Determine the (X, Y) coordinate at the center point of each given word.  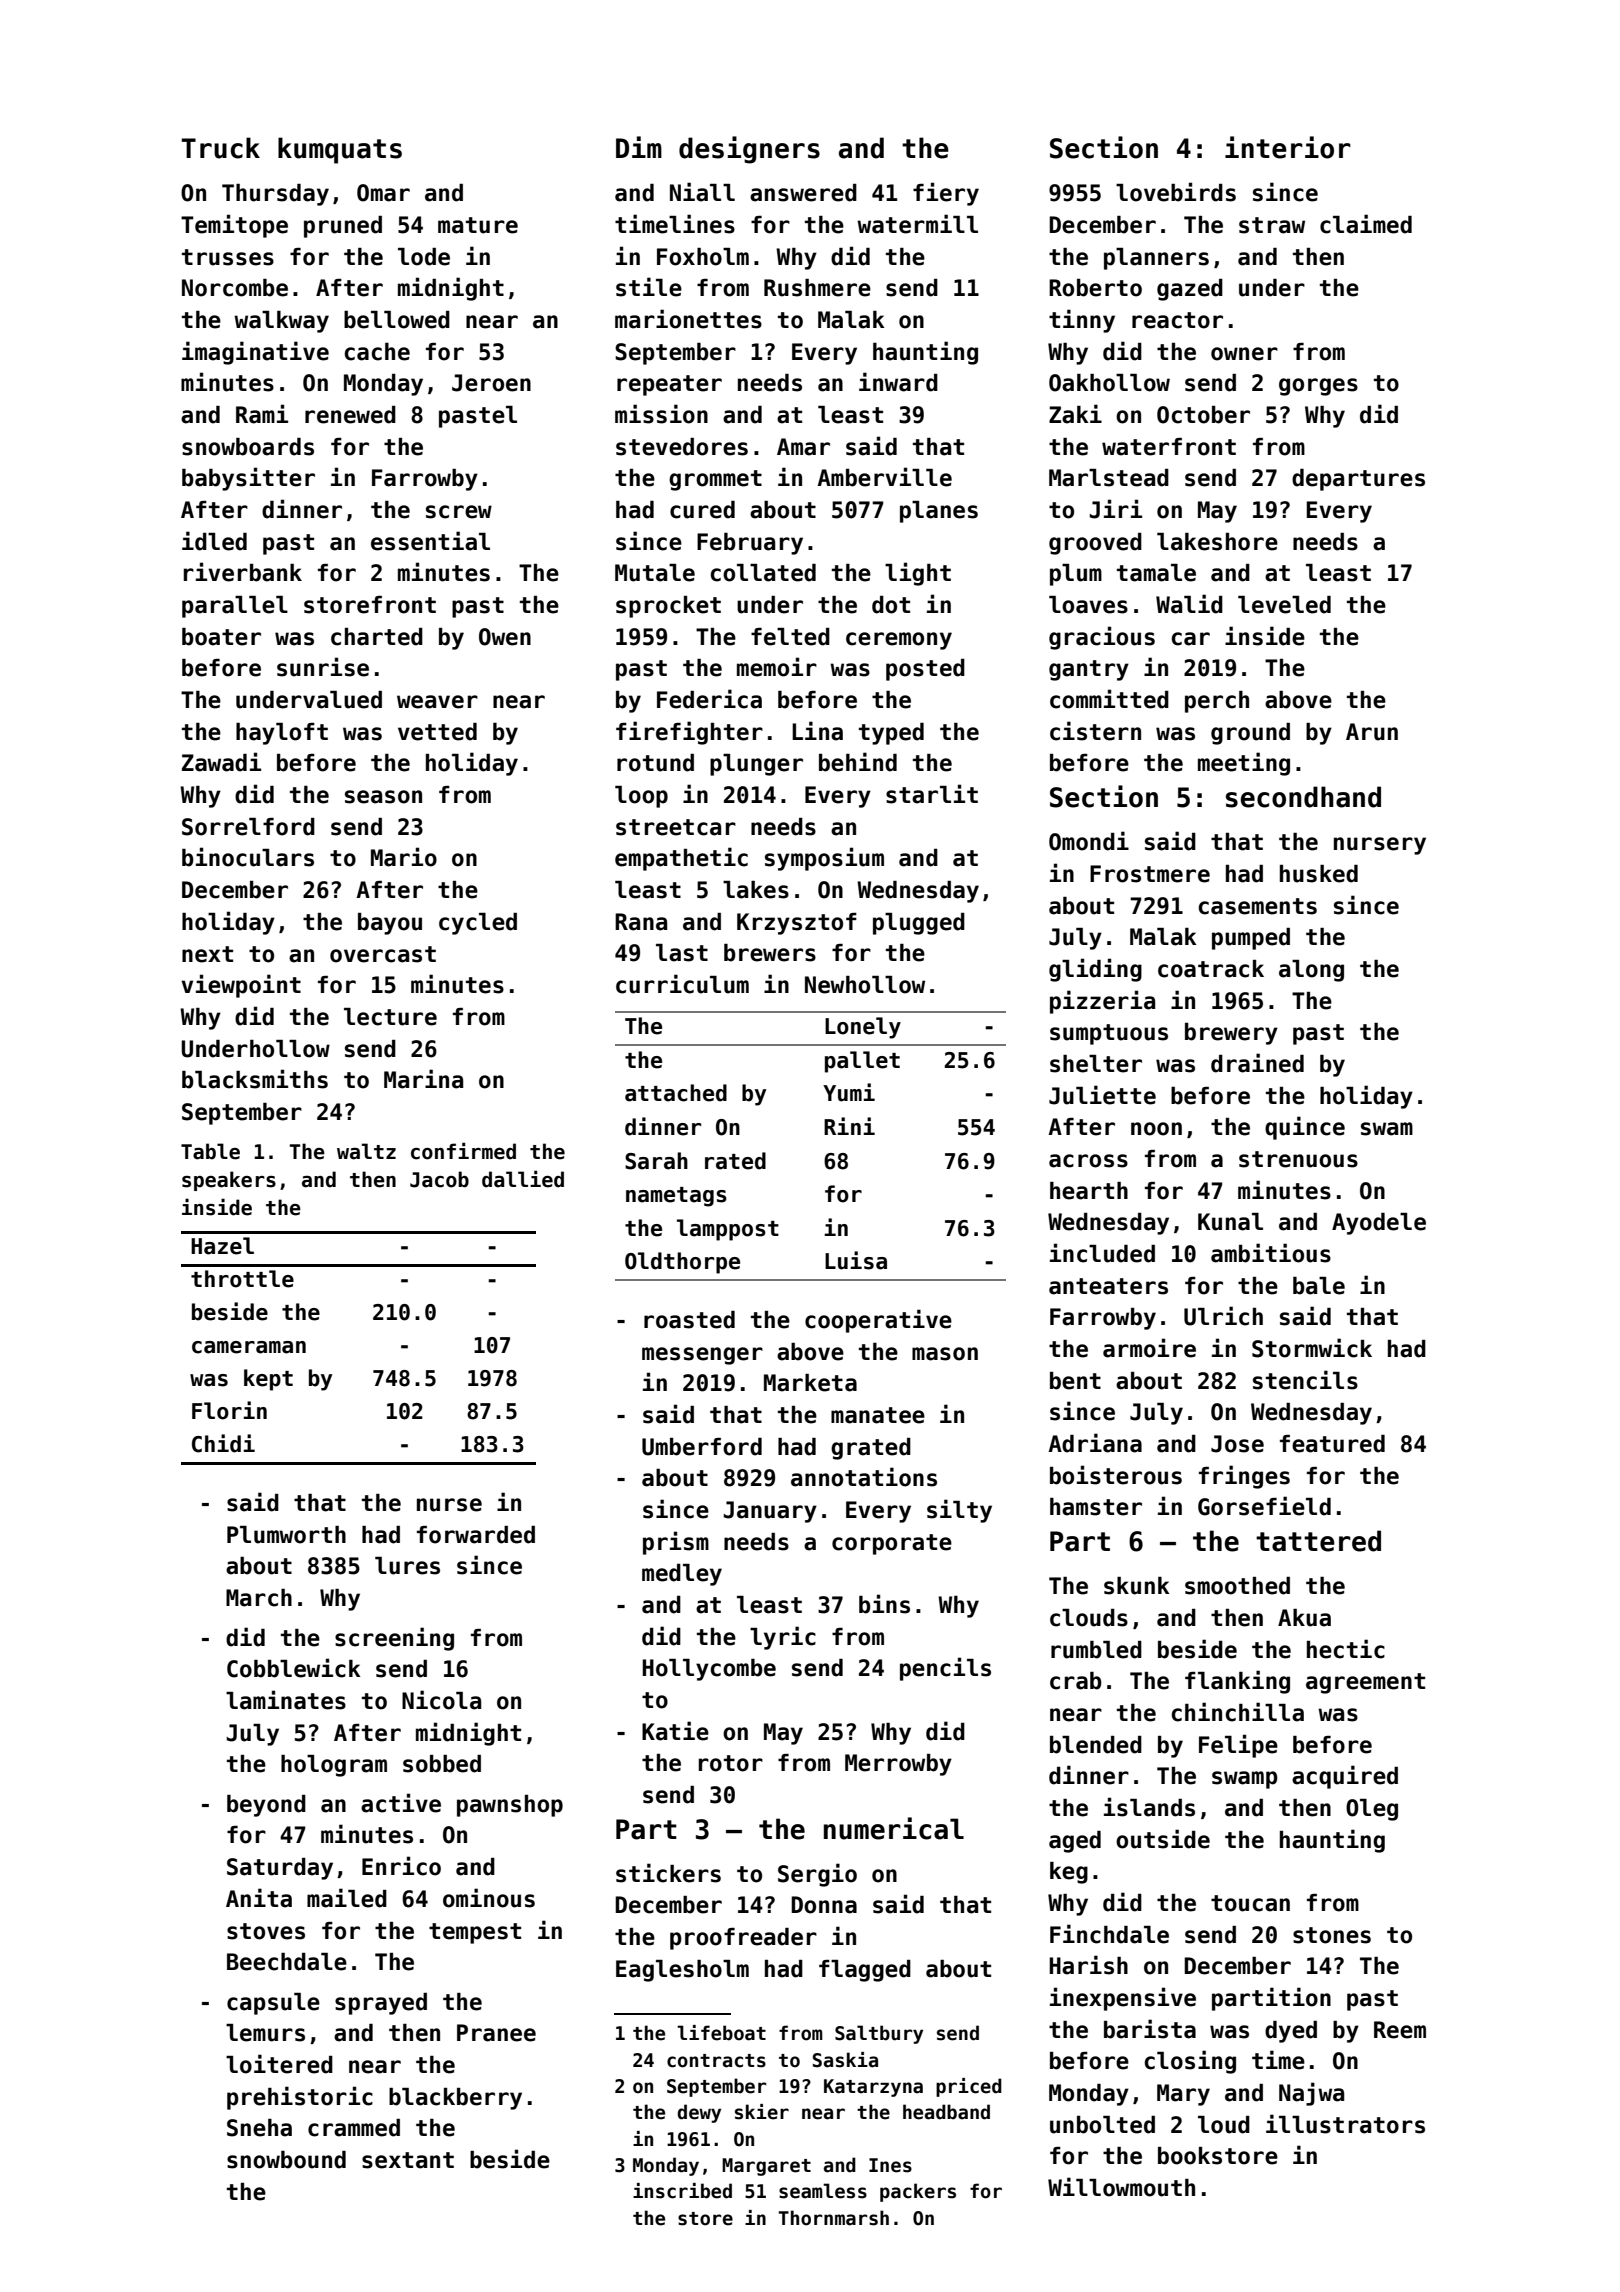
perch (1217, 702)
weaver (437, 702)
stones (1332, 1935)
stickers (668, 1873)
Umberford (702, 1447)
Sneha (259, 2128)
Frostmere (1150, 874)
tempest (475, 1933)
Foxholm (703, 257)
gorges (1318, 387)
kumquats (340, 150)
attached (676, 1093)
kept (268, 1380)
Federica (709, 699)
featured (1332, 1444)
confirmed (463, 1151)
